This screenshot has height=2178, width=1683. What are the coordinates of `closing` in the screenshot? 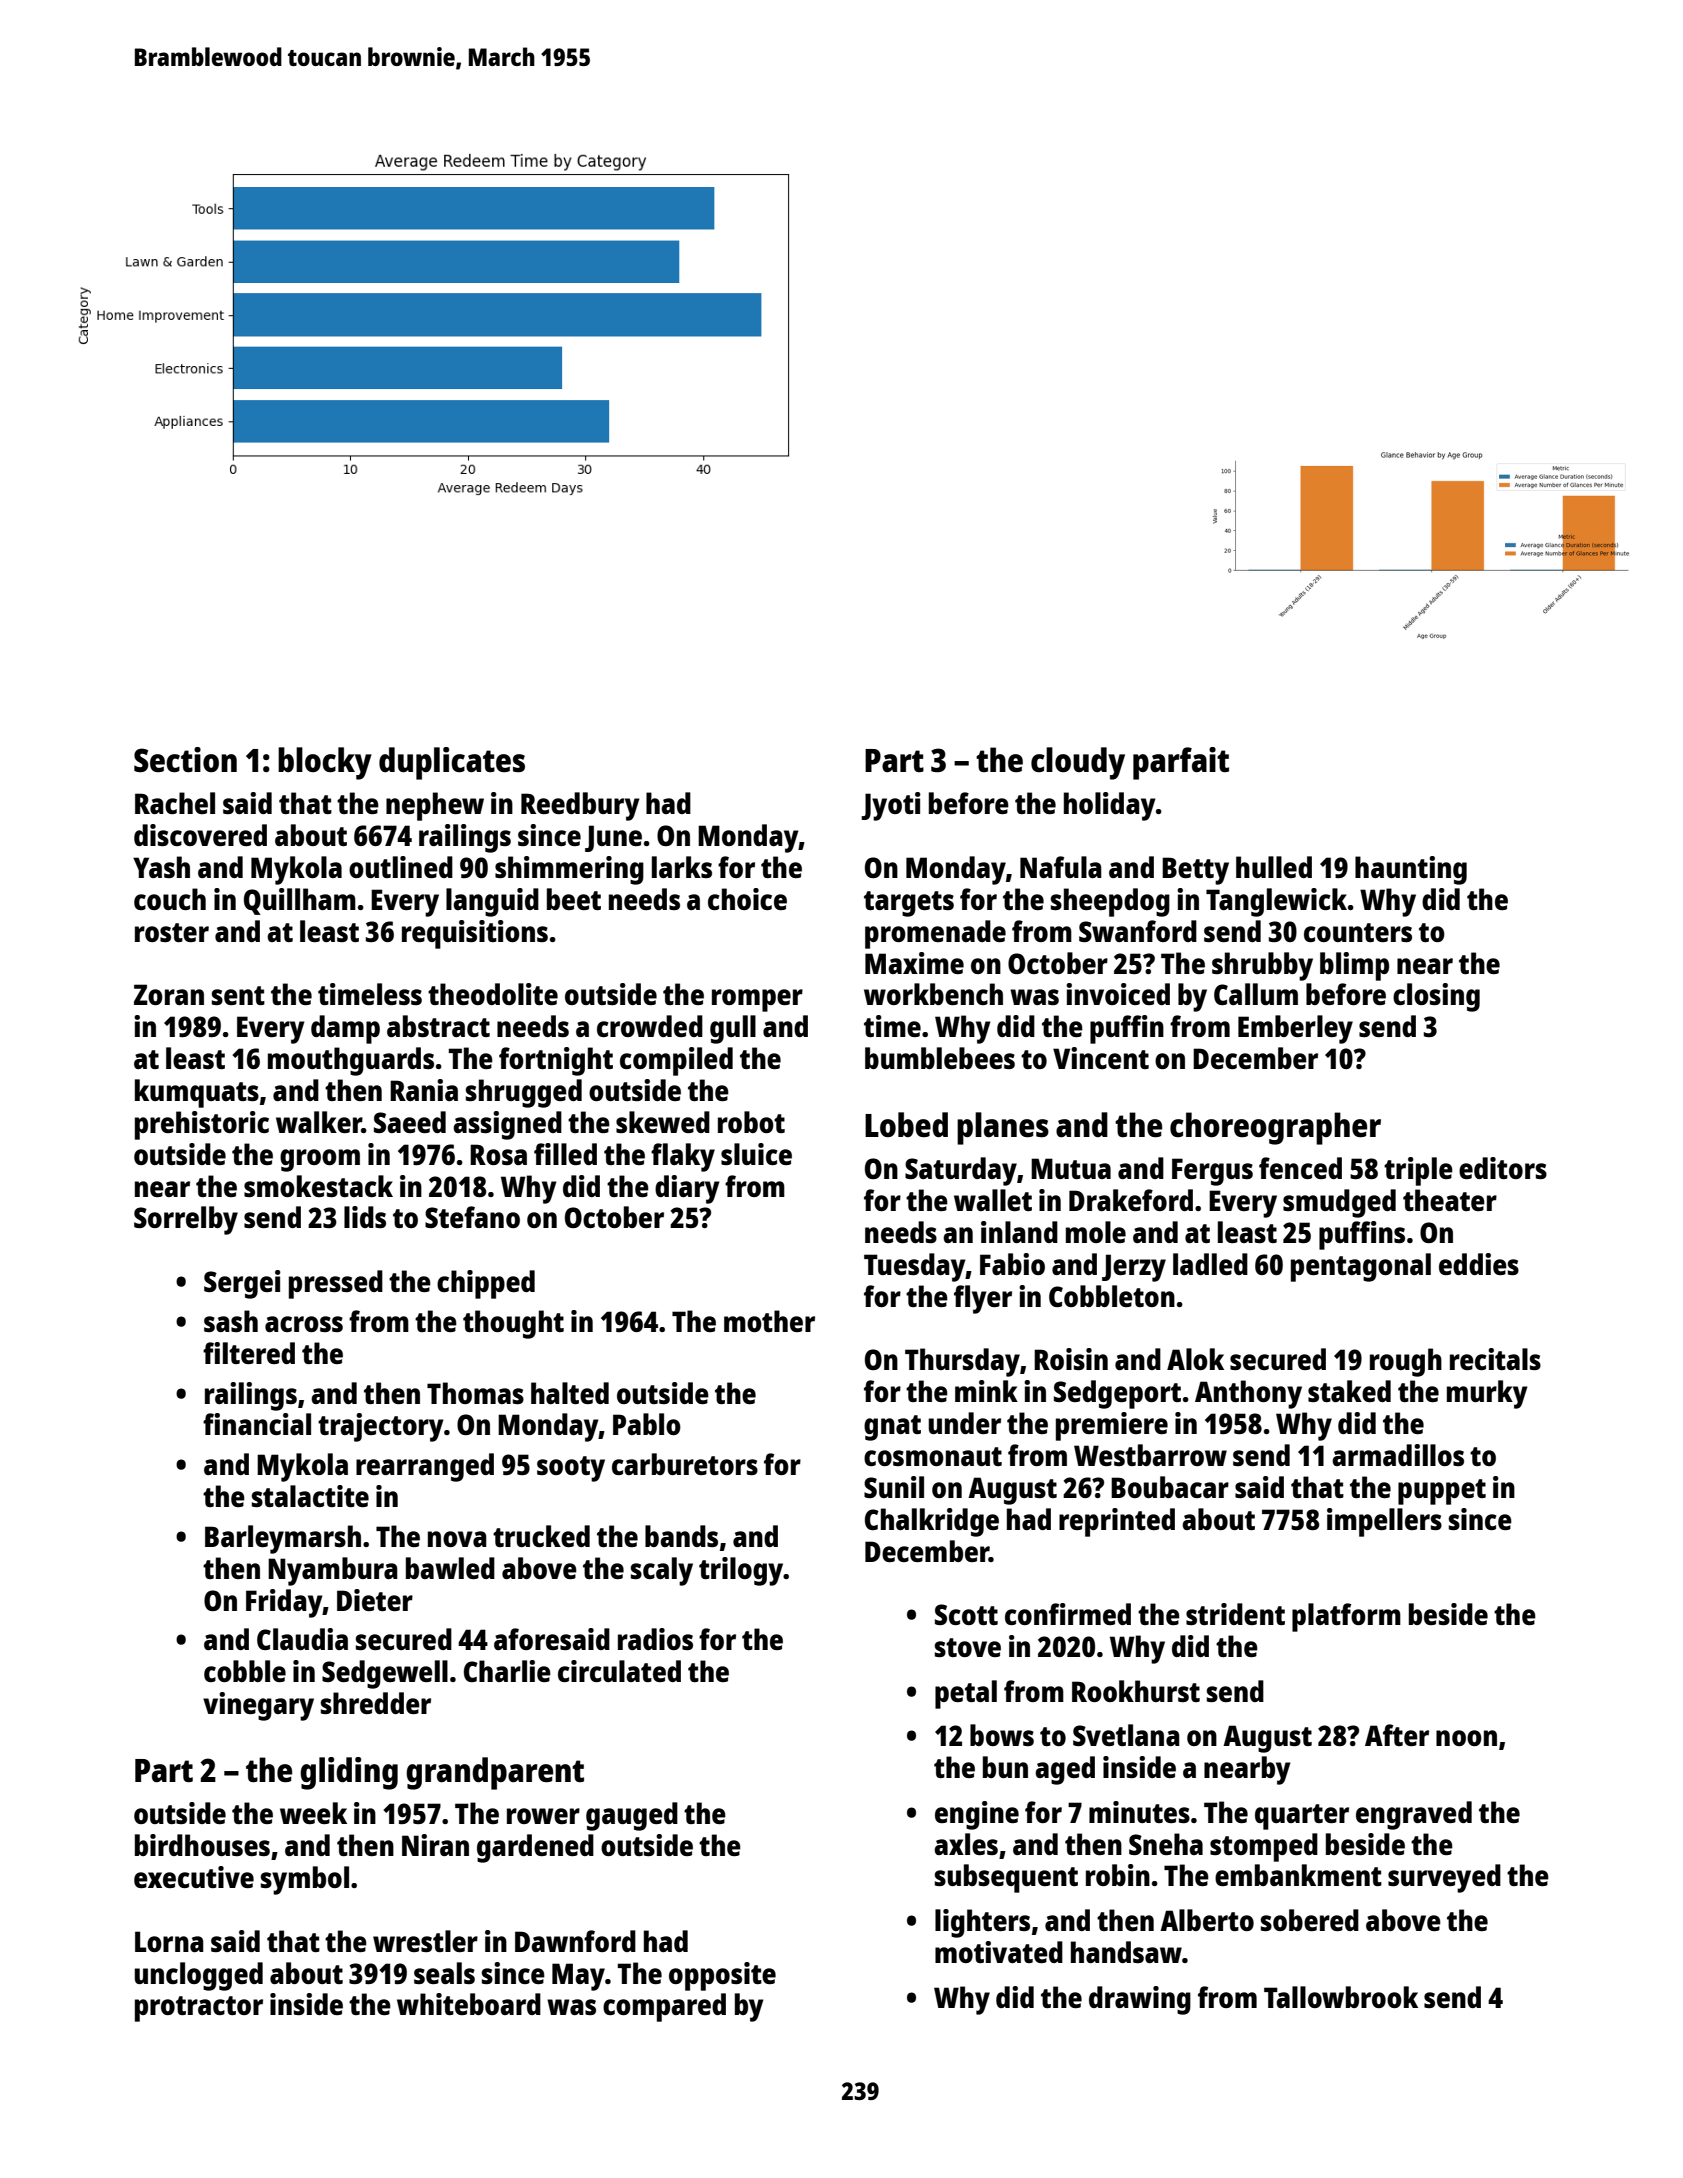 It's located at (1436, 997).
